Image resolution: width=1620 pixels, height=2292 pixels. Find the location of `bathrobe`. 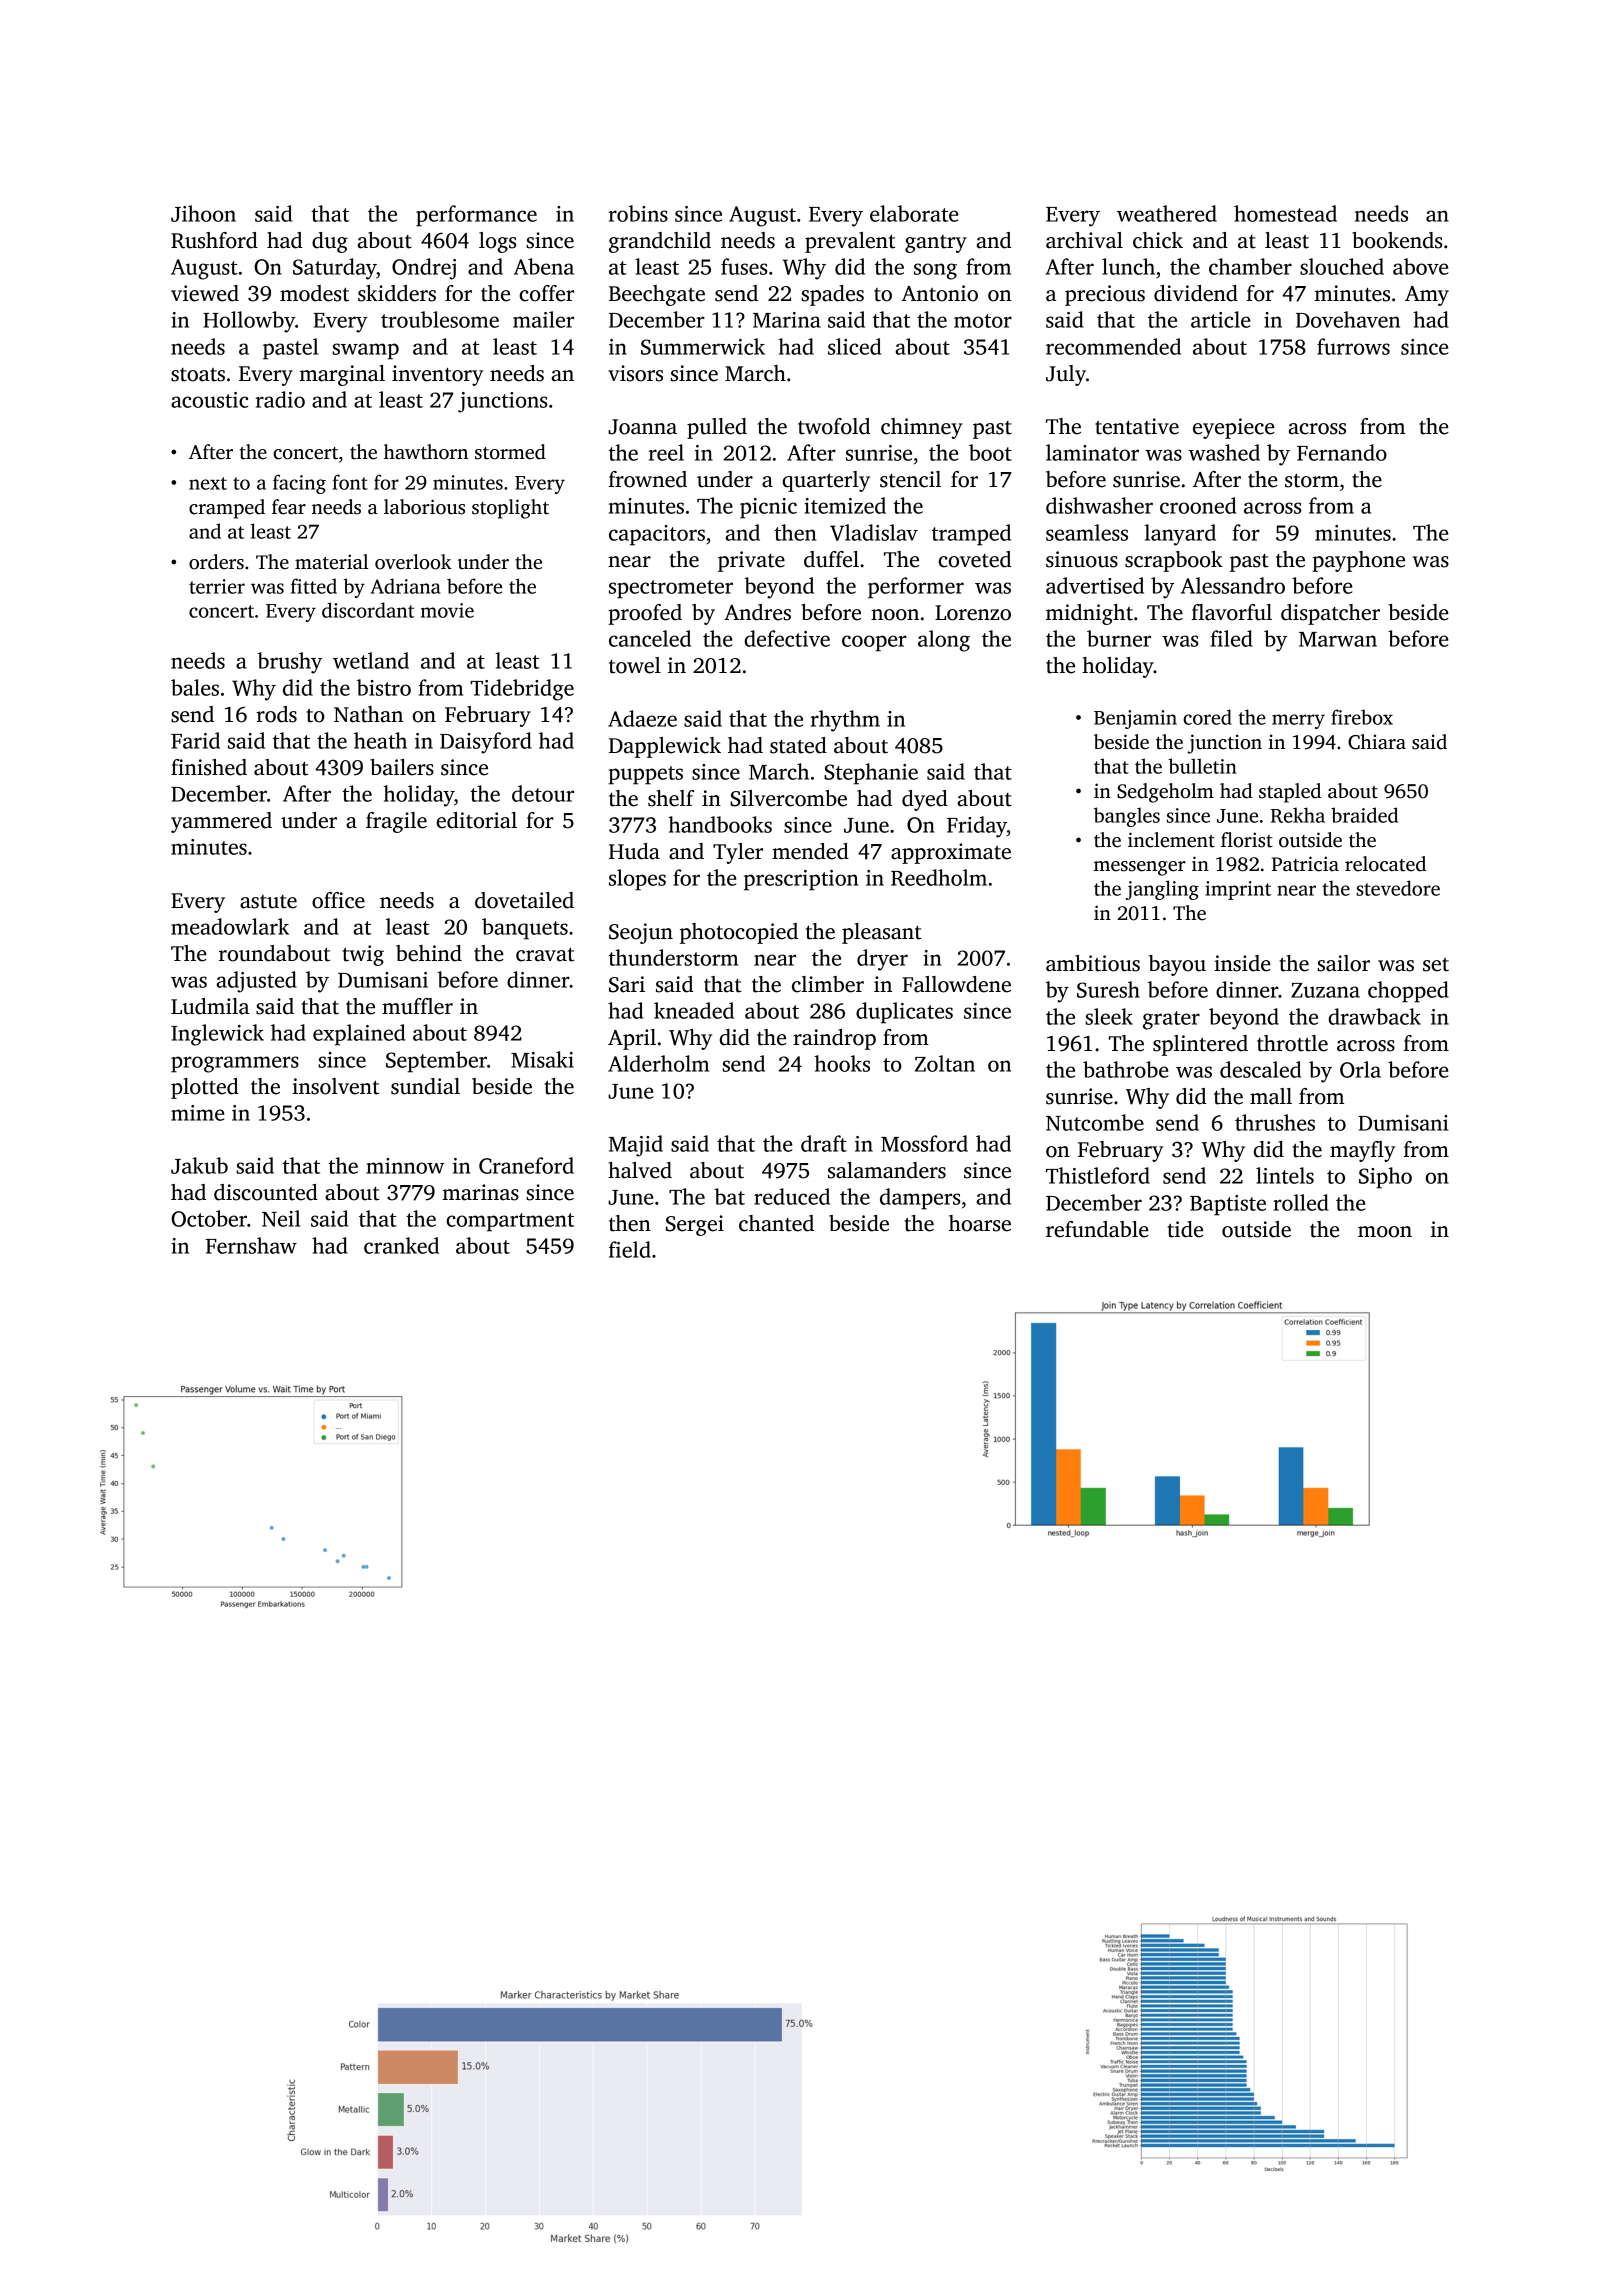

bathrobe is located at coordinates (1125, 1069).
